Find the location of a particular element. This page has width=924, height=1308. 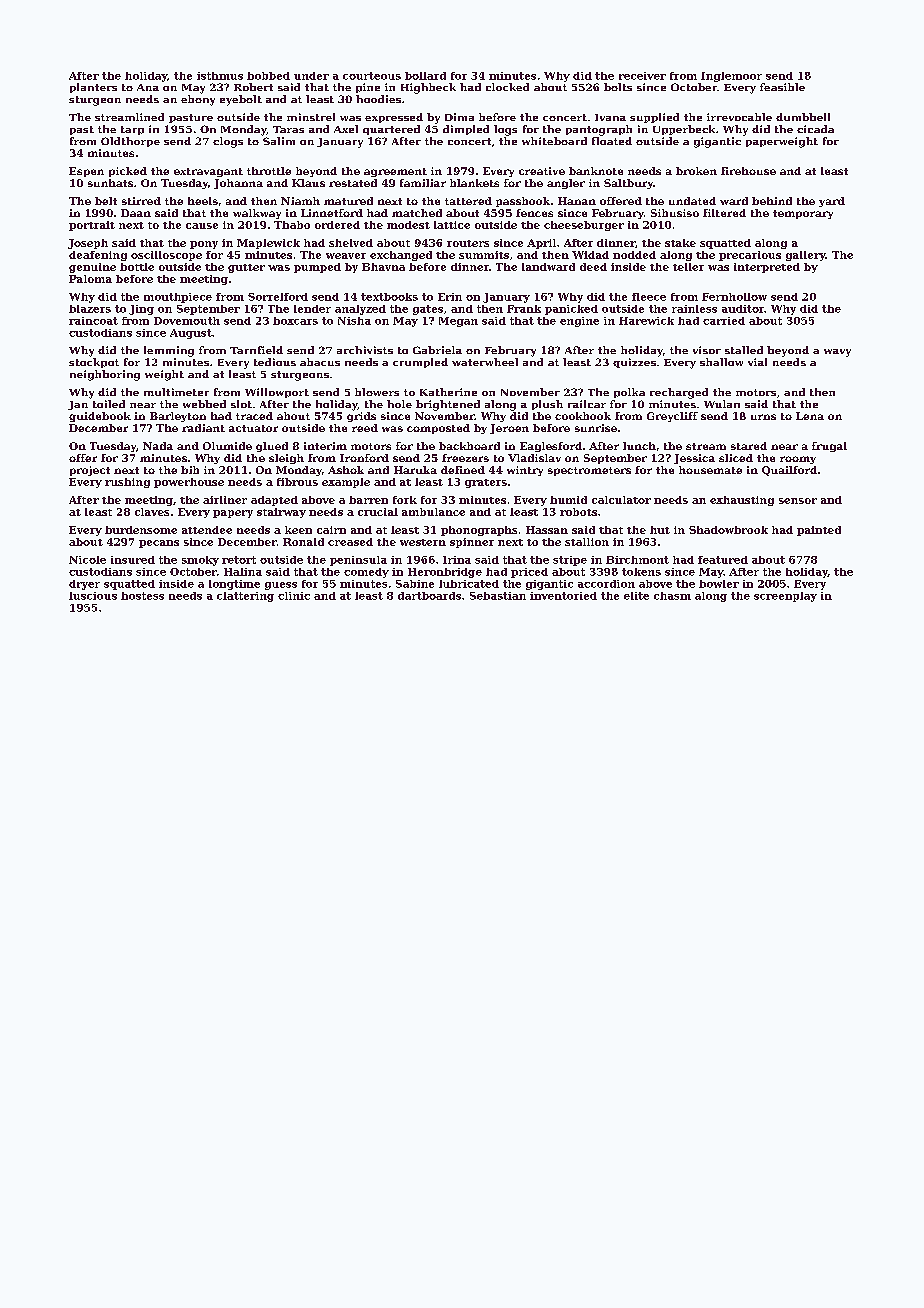

behind is located at coordinates (772, 201).
